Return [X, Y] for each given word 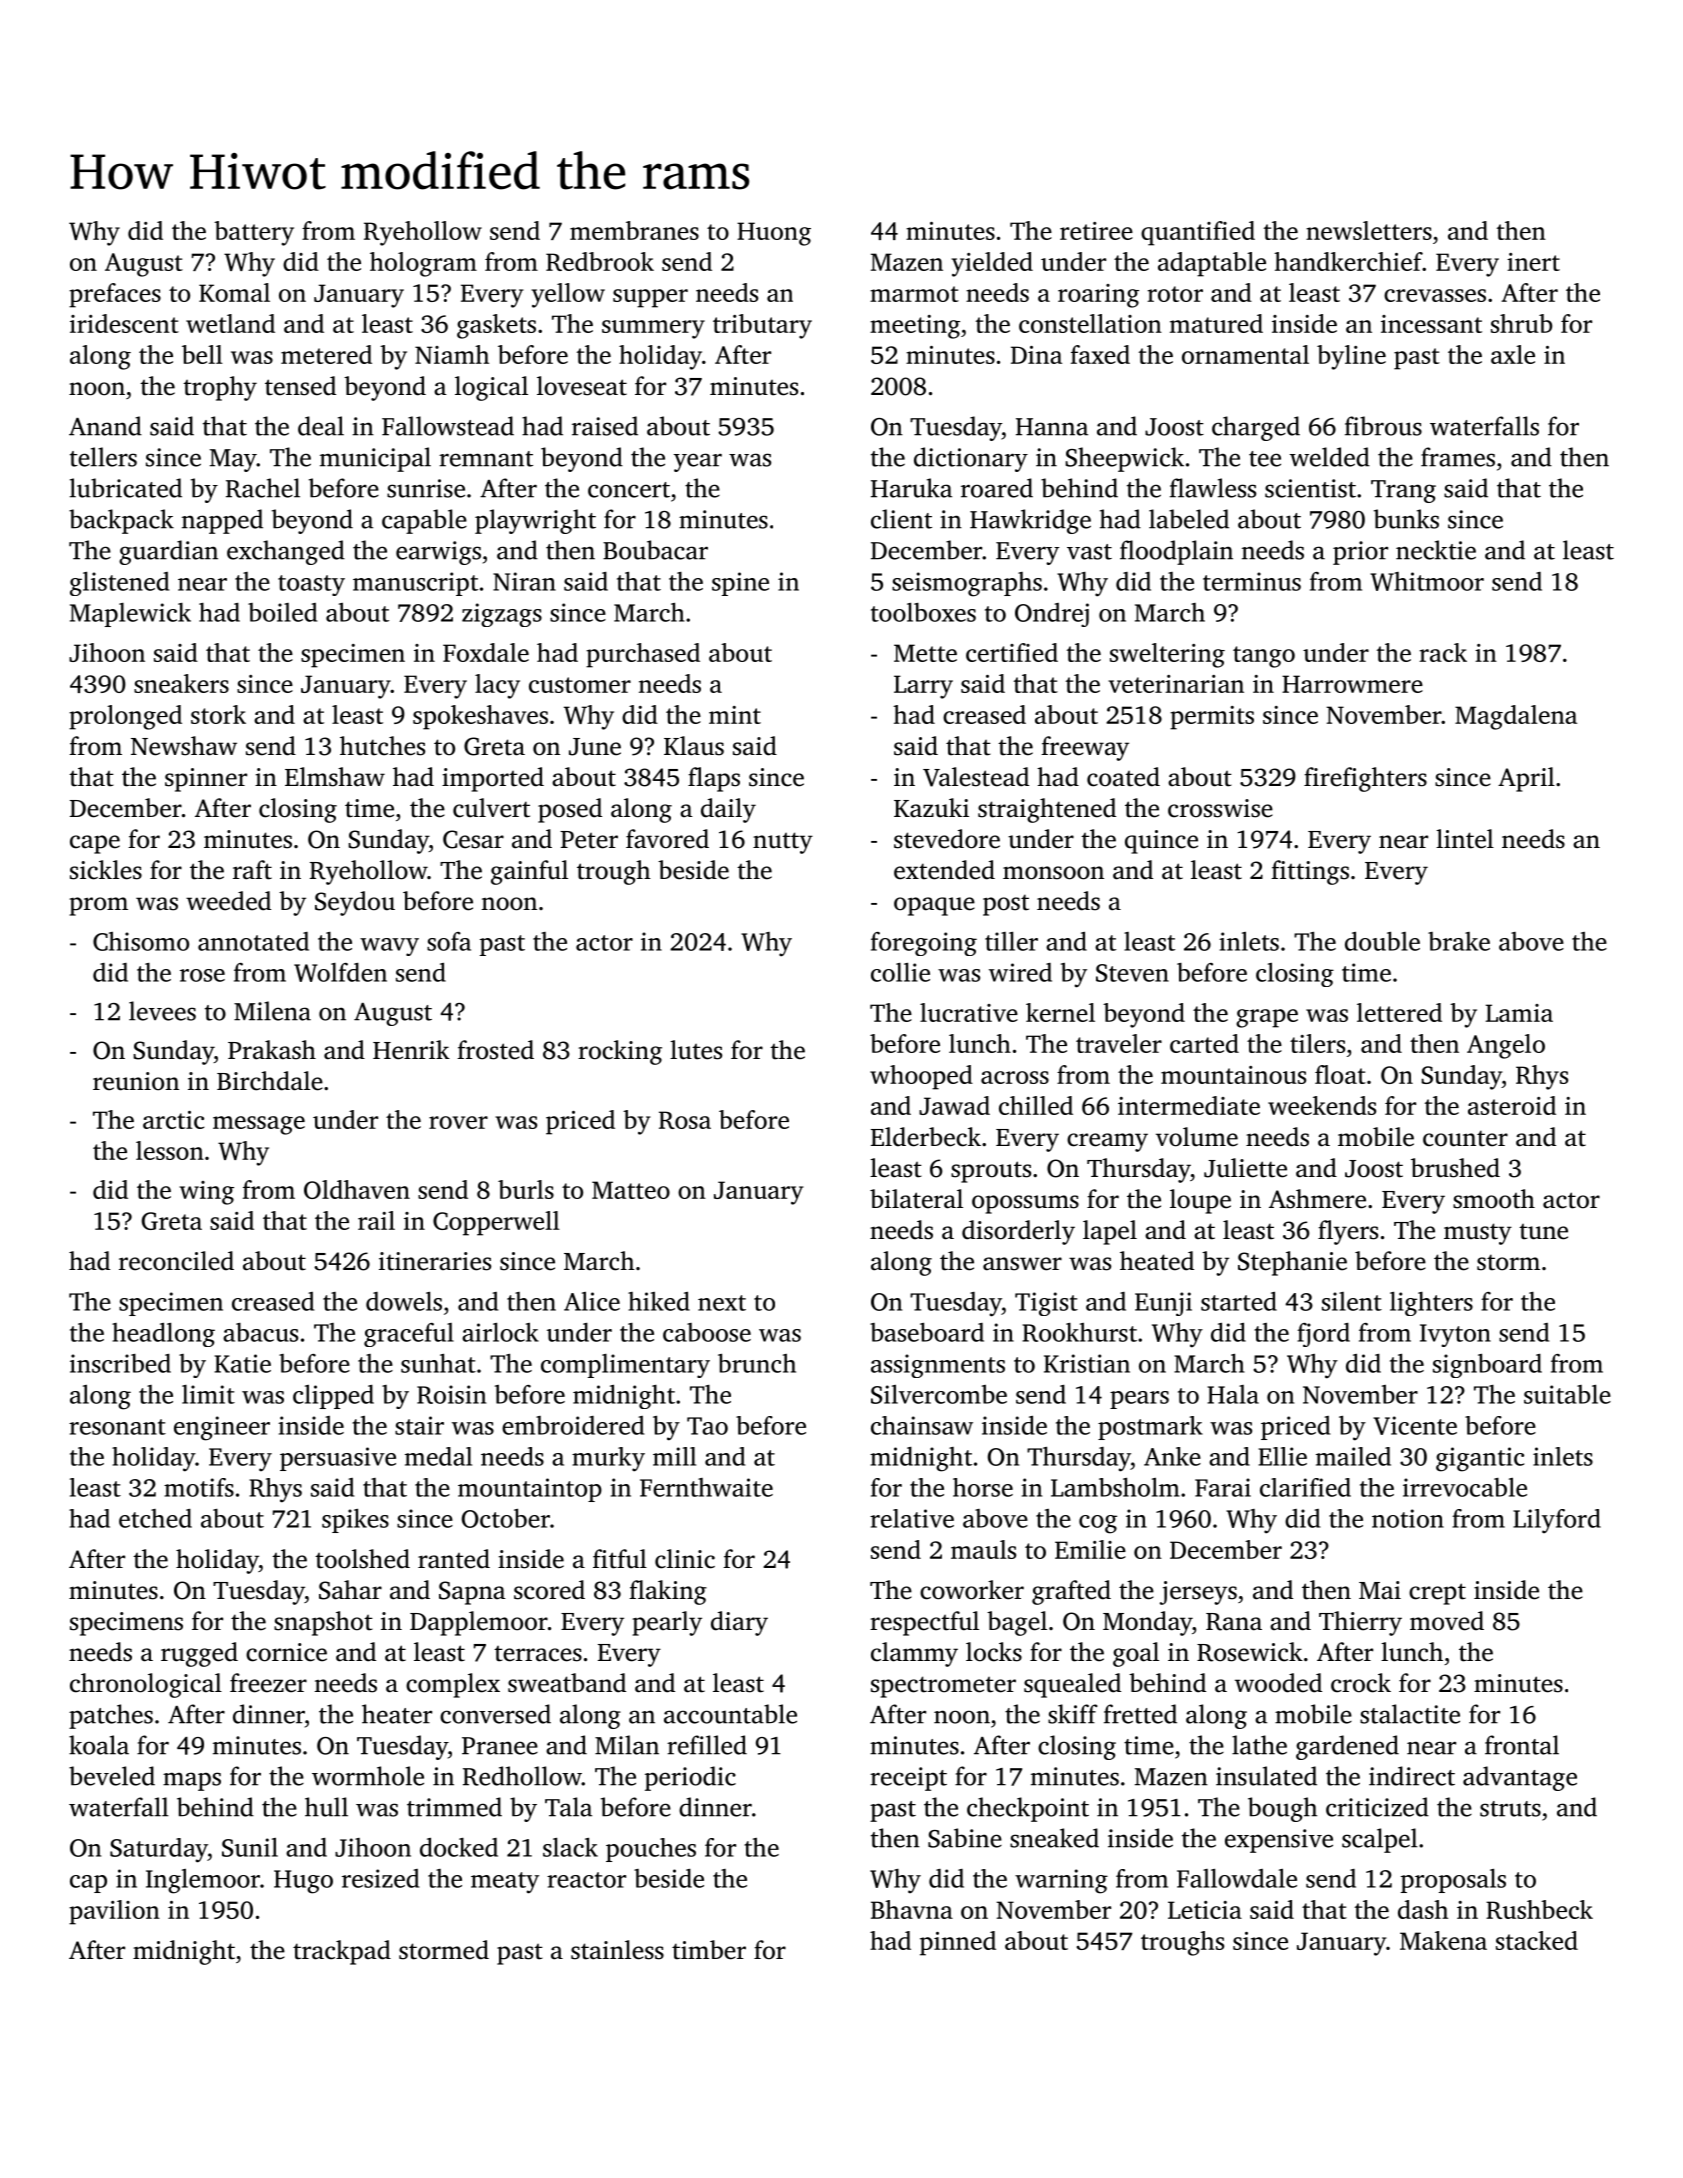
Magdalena [1516, 717]
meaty [505, 1883]
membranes [634, 230]
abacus [260, 1332]
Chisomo [141, 941]
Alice [592, 1301]
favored [667, 839]
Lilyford [1557, 1521]
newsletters [1369, 230]
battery [254, 233]
